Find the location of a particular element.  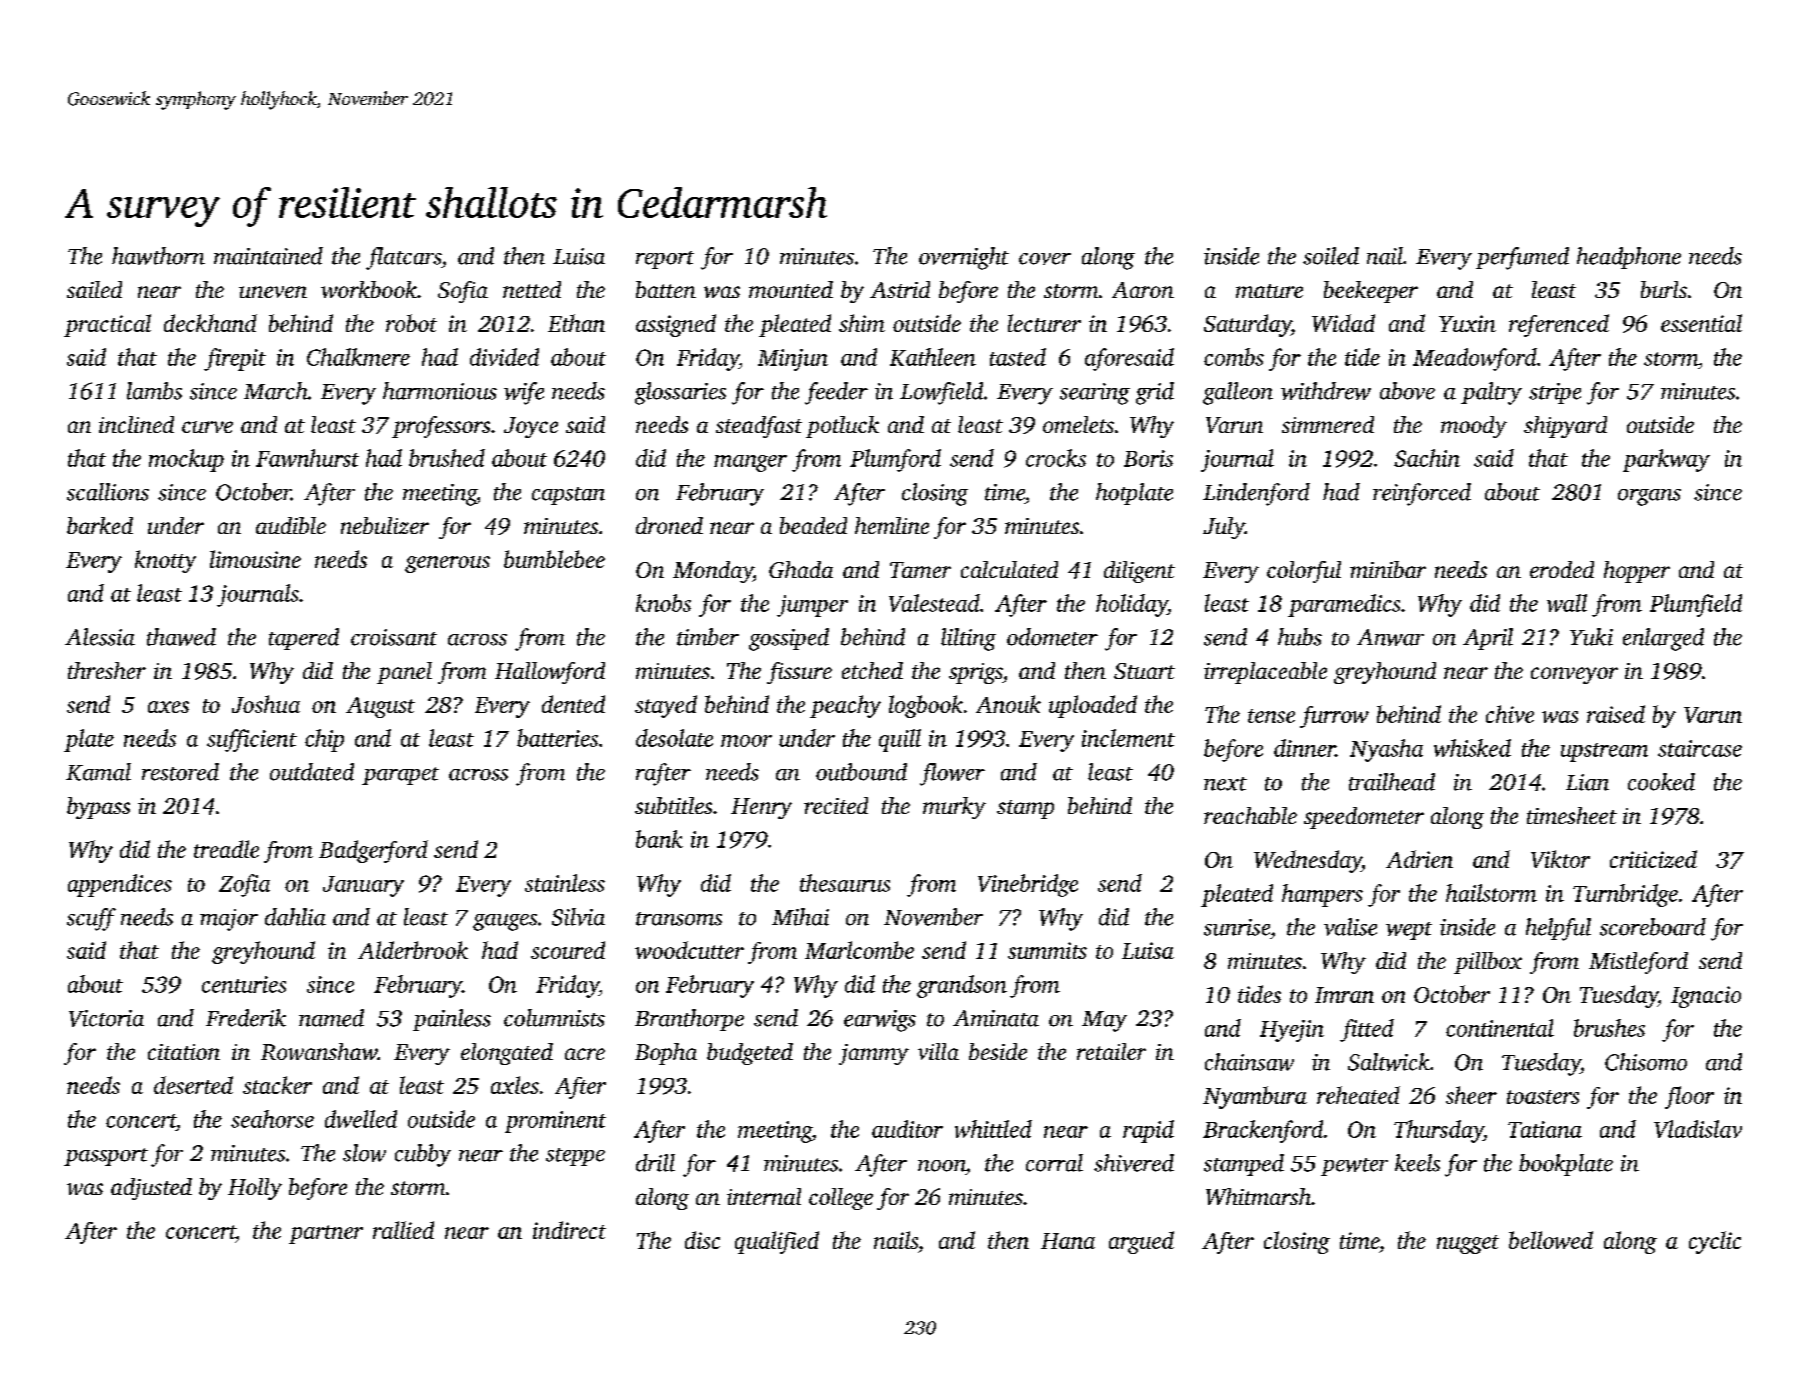

Vinebridge is located at coordinates (1028, 885).
